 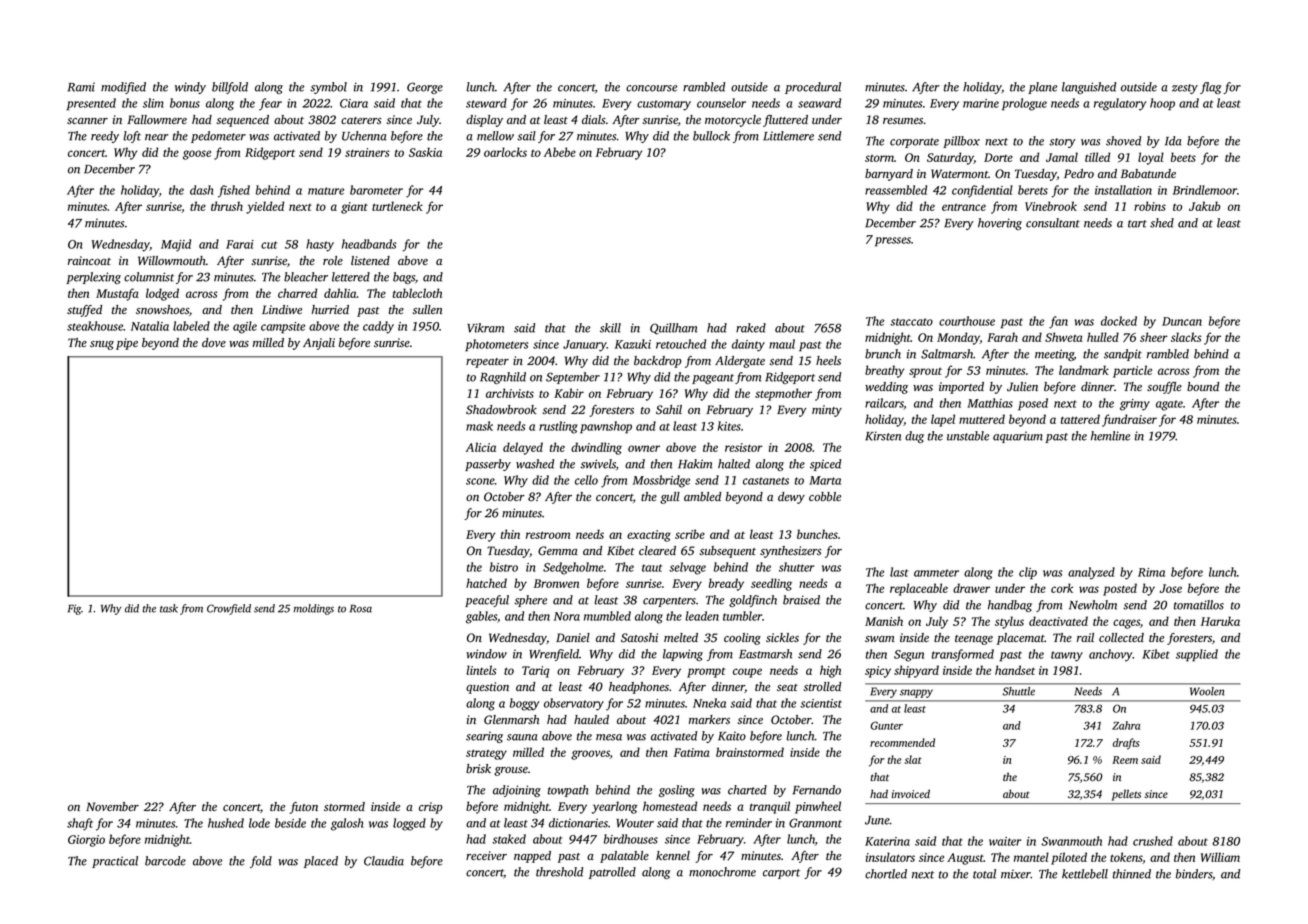 I want to click on backdrop, so click(x=658, y=362).
